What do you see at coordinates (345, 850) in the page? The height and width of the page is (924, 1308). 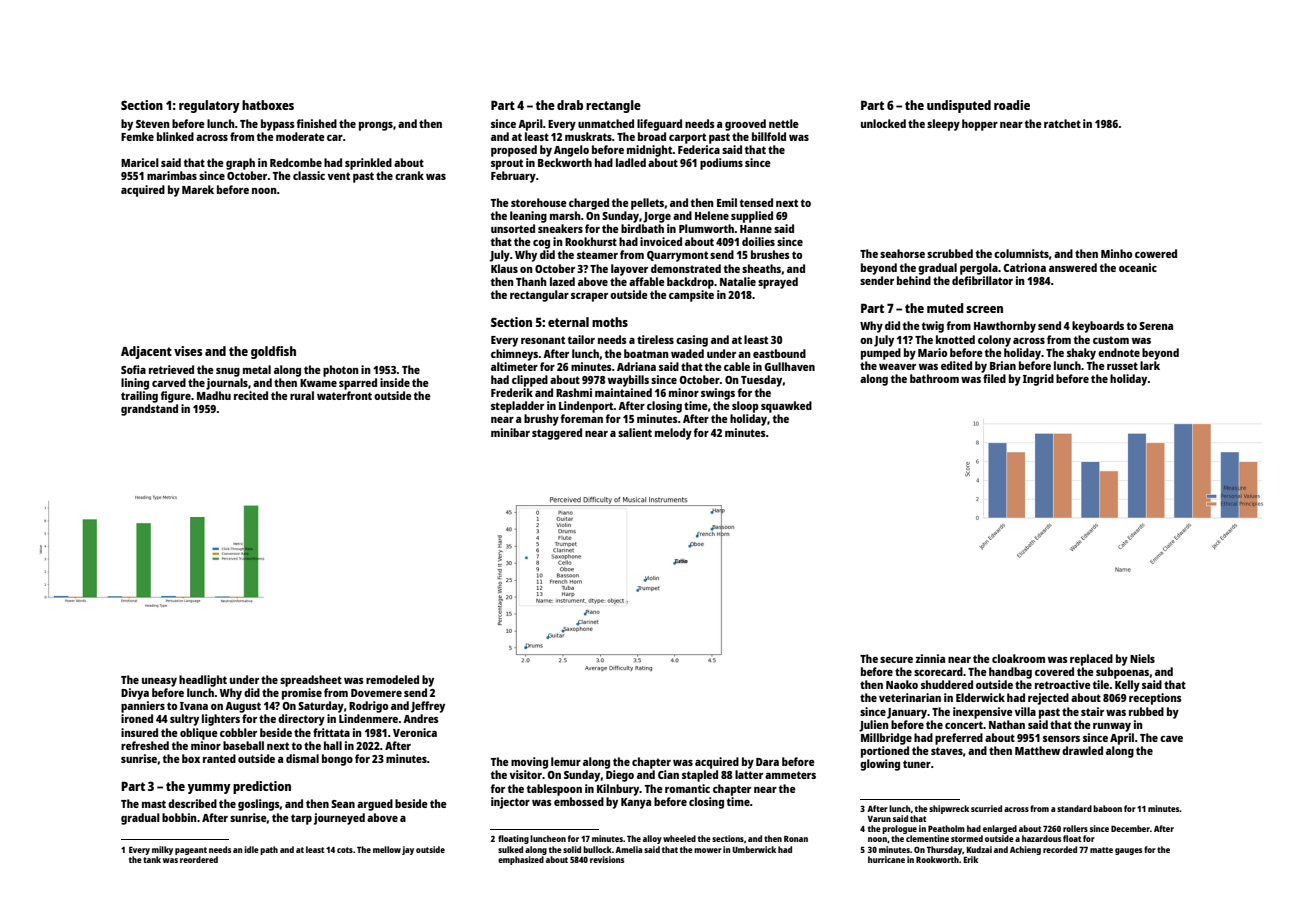 I see `cots` at bounding box center [345, 850].
